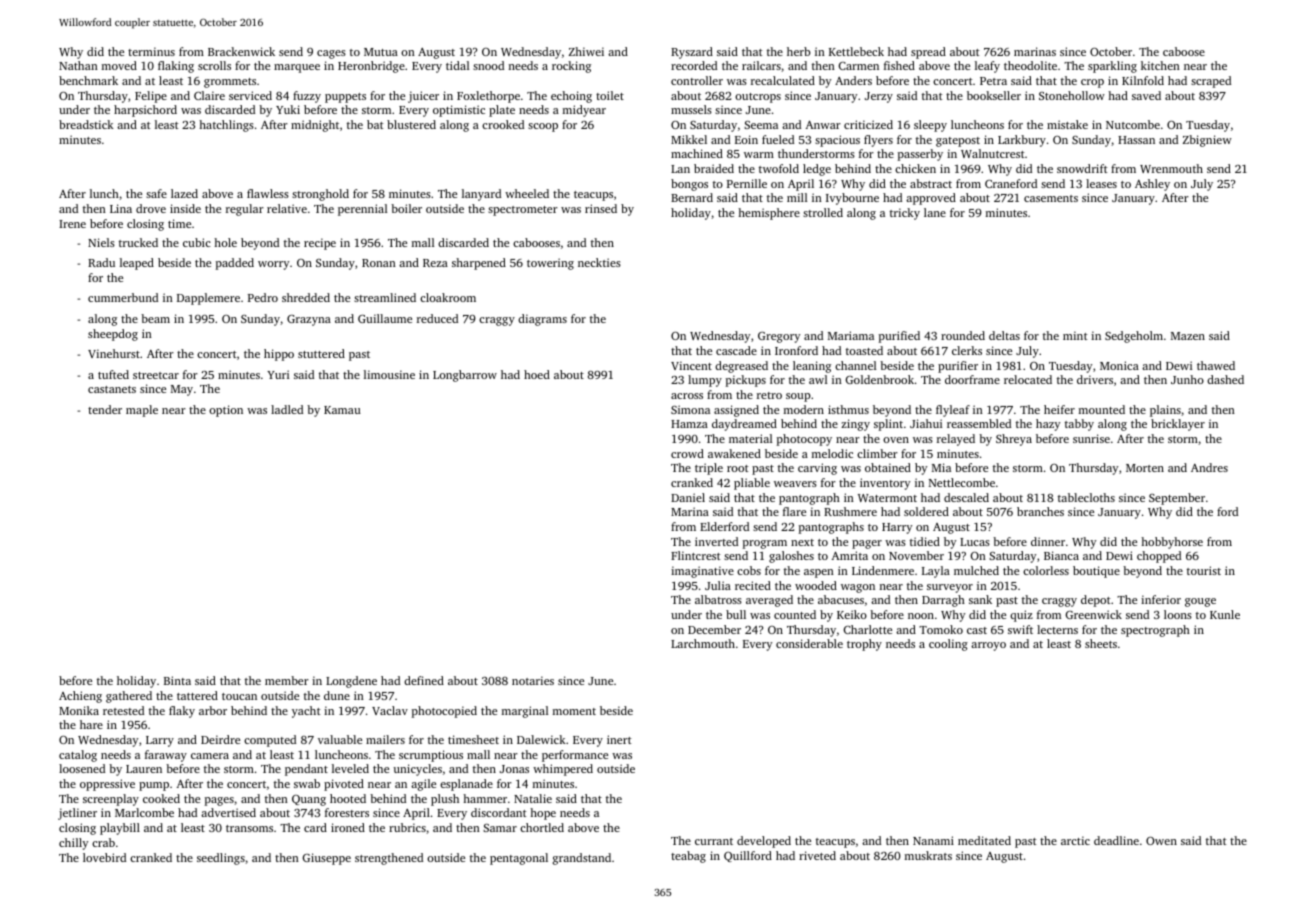 This screenshot has height=924, width=1308. What do you see at coordinates (619, 739) in the screenshot?
I see `inert` at bounding box center [619, 739].
